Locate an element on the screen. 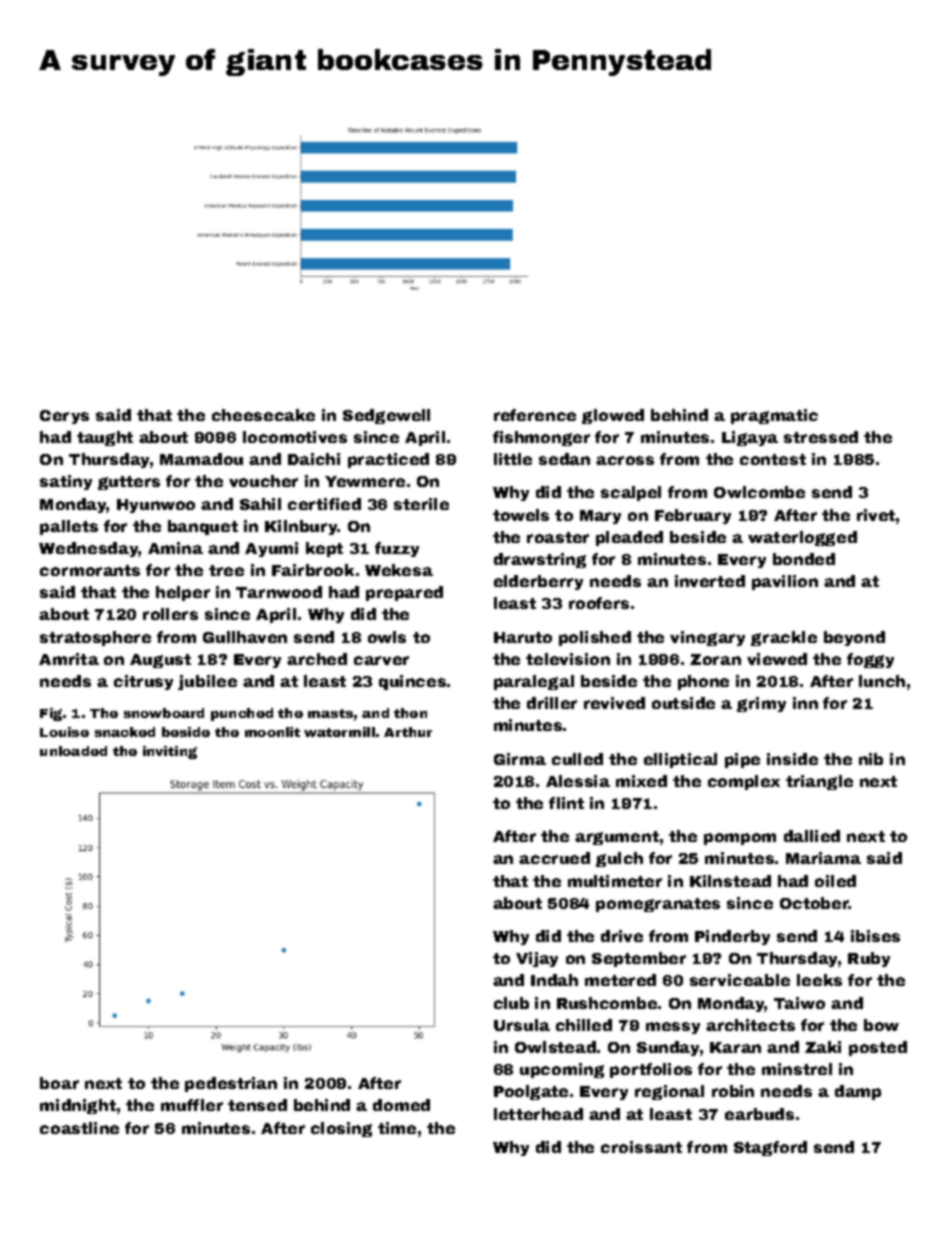 Image resolution: width=952 pixels, height=1233 pixels. domed is located at coordinates (401, 1105).
